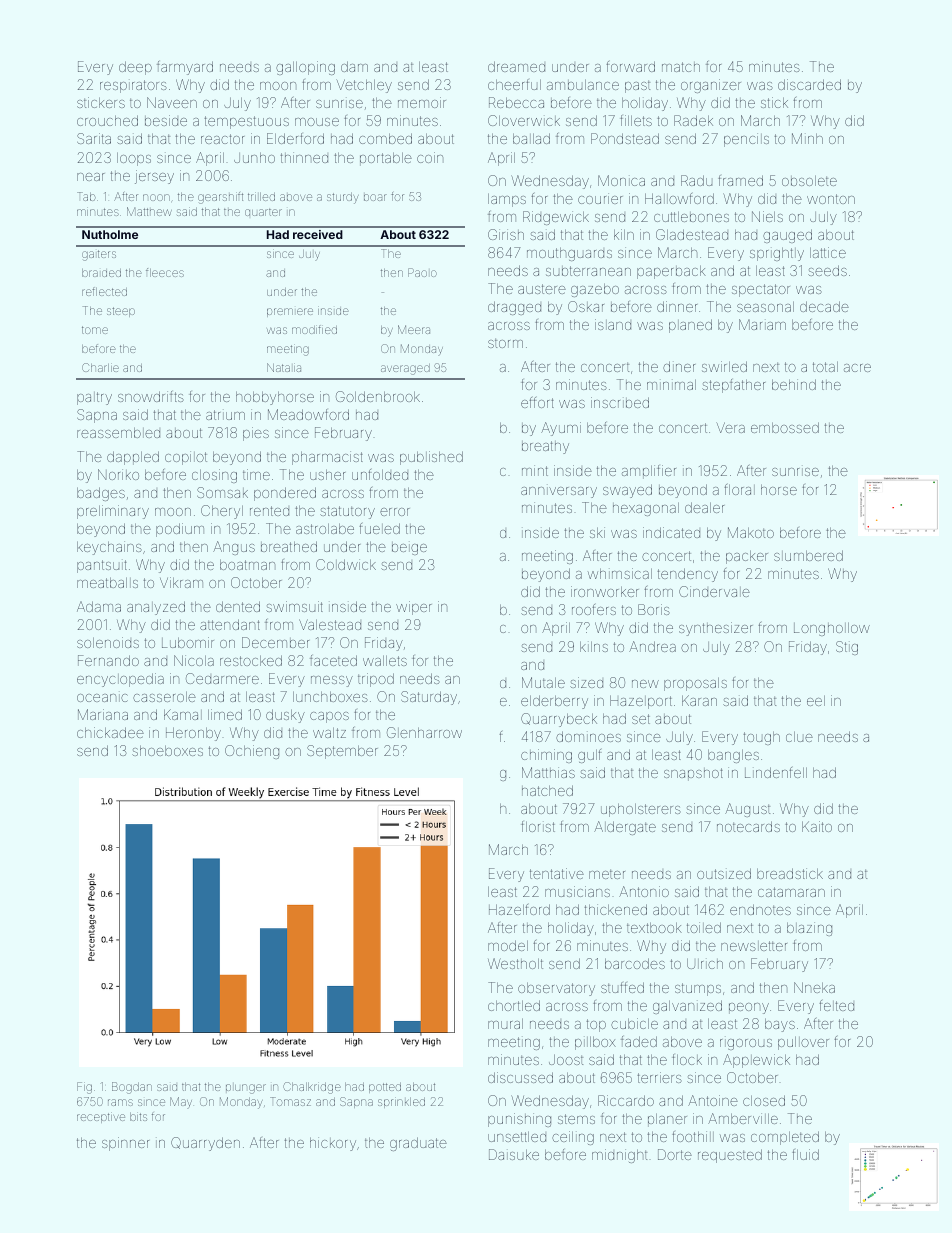 The height and width of the screenshot is (1233, 952). I want to click on breathed, so click(289, 546).
